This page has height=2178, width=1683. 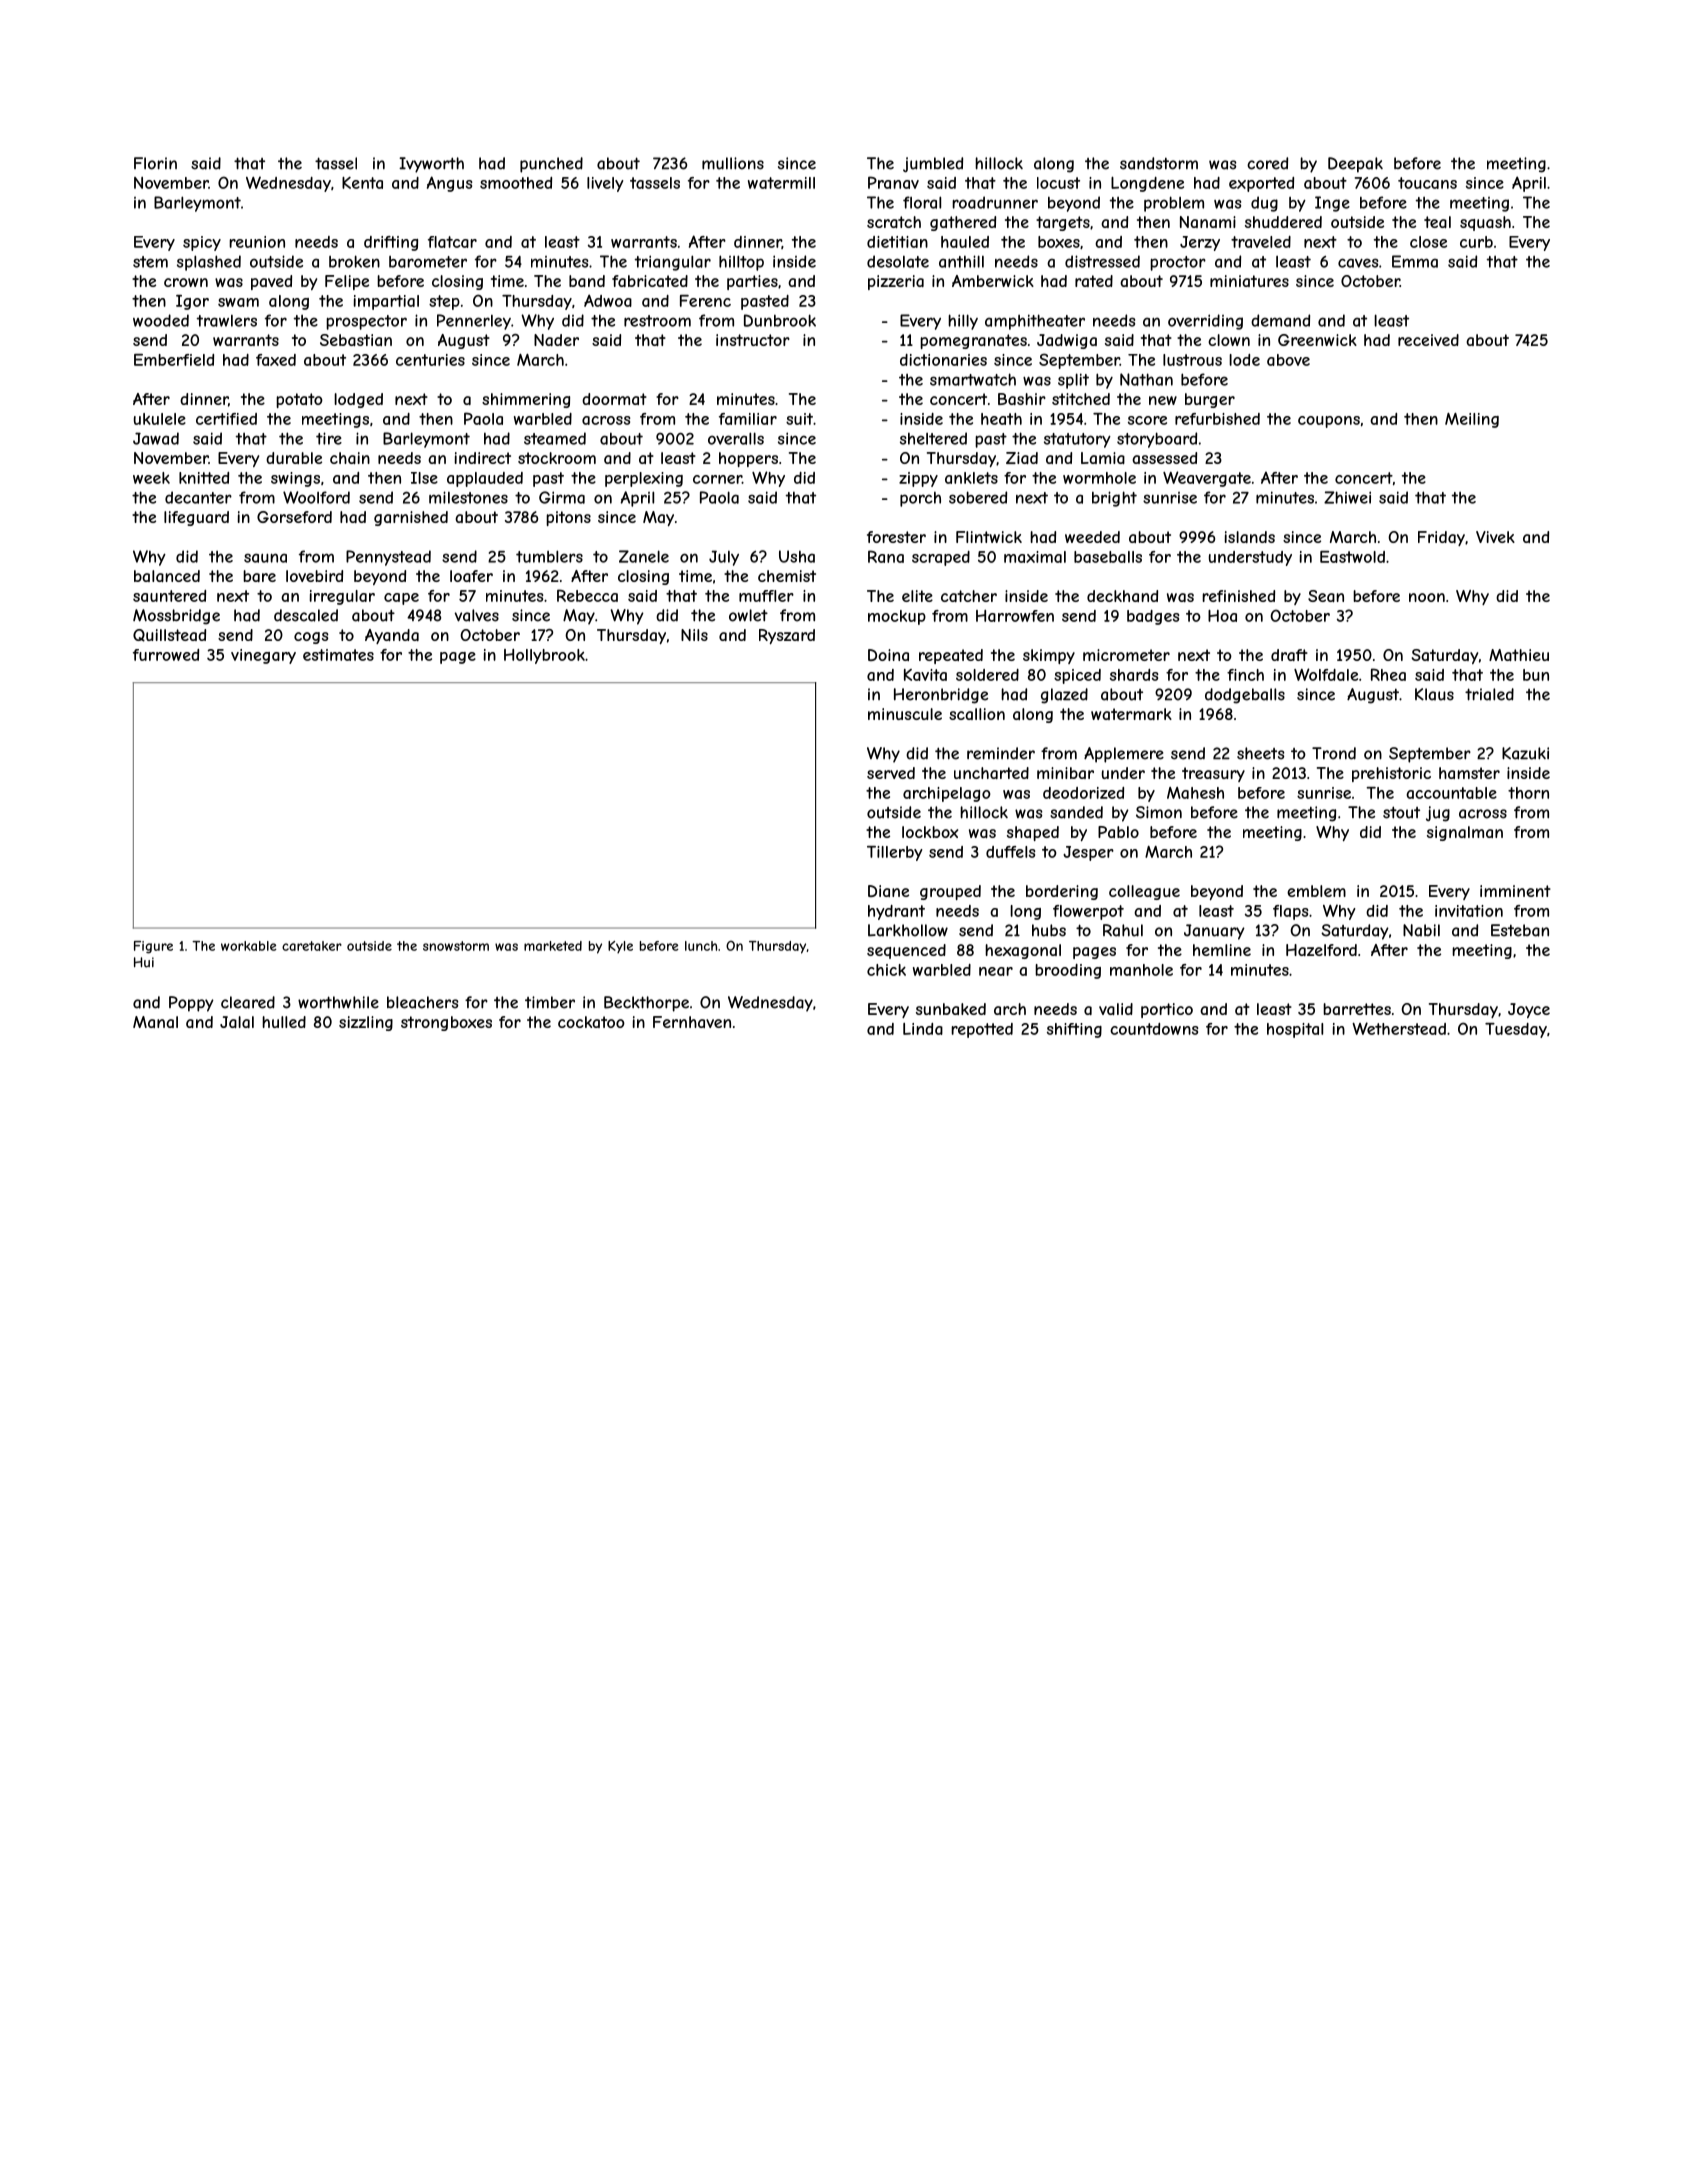 I want to click on Deepak, so click(x=1355, y=165).
